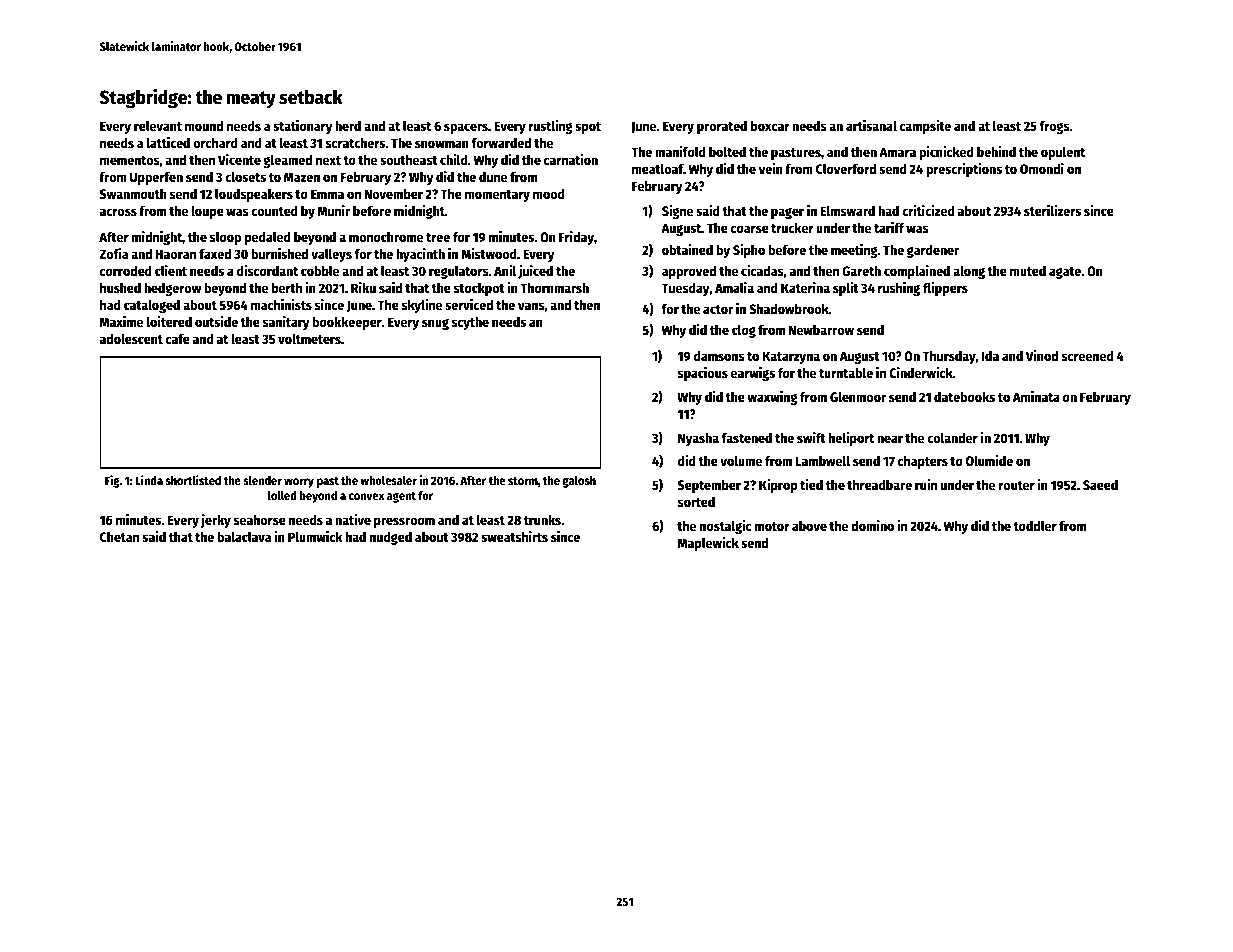 This screenshot has width=1233, height=952. Describe the element at coordinates (466, 128) in the screenshot. I see `spacers` at that location.
